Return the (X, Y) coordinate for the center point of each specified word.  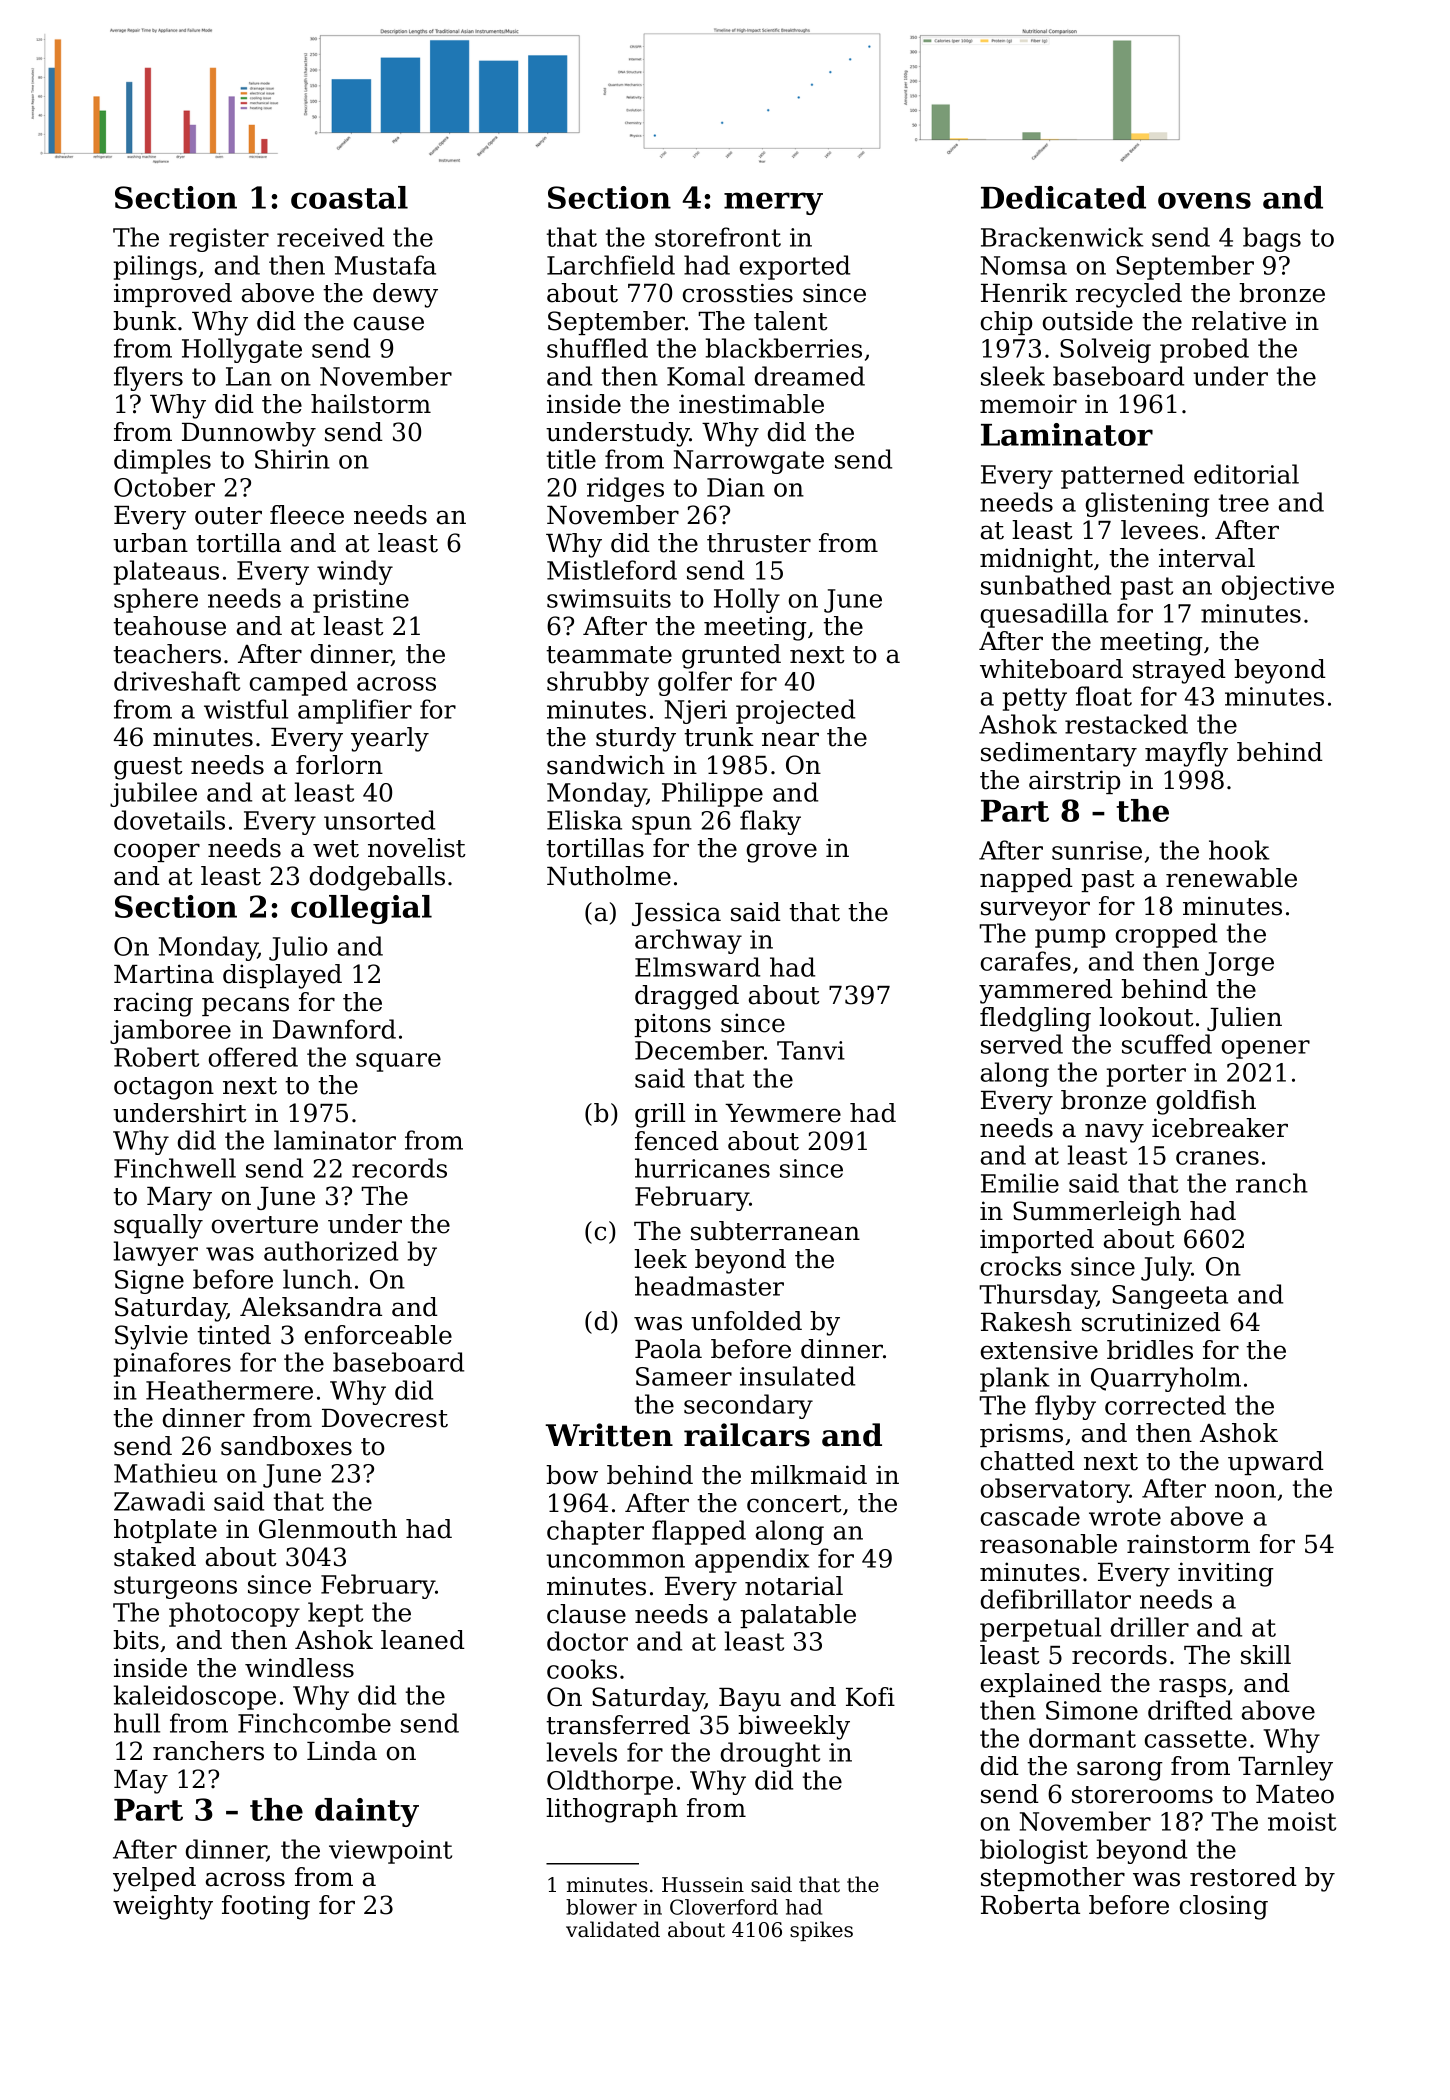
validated (613, 1929)
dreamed (810, 376)
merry (773, 203)
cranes (1217, 1158)
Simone (1092, 1710)
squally (158, 1226)
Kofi (870, 1697)
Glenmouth (328, 1529)
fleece (307, 515)
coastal (349, 197)
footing (266, 1907)
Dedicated (1063, 197)
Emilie (1020, 1183)
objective (1278, 587)
